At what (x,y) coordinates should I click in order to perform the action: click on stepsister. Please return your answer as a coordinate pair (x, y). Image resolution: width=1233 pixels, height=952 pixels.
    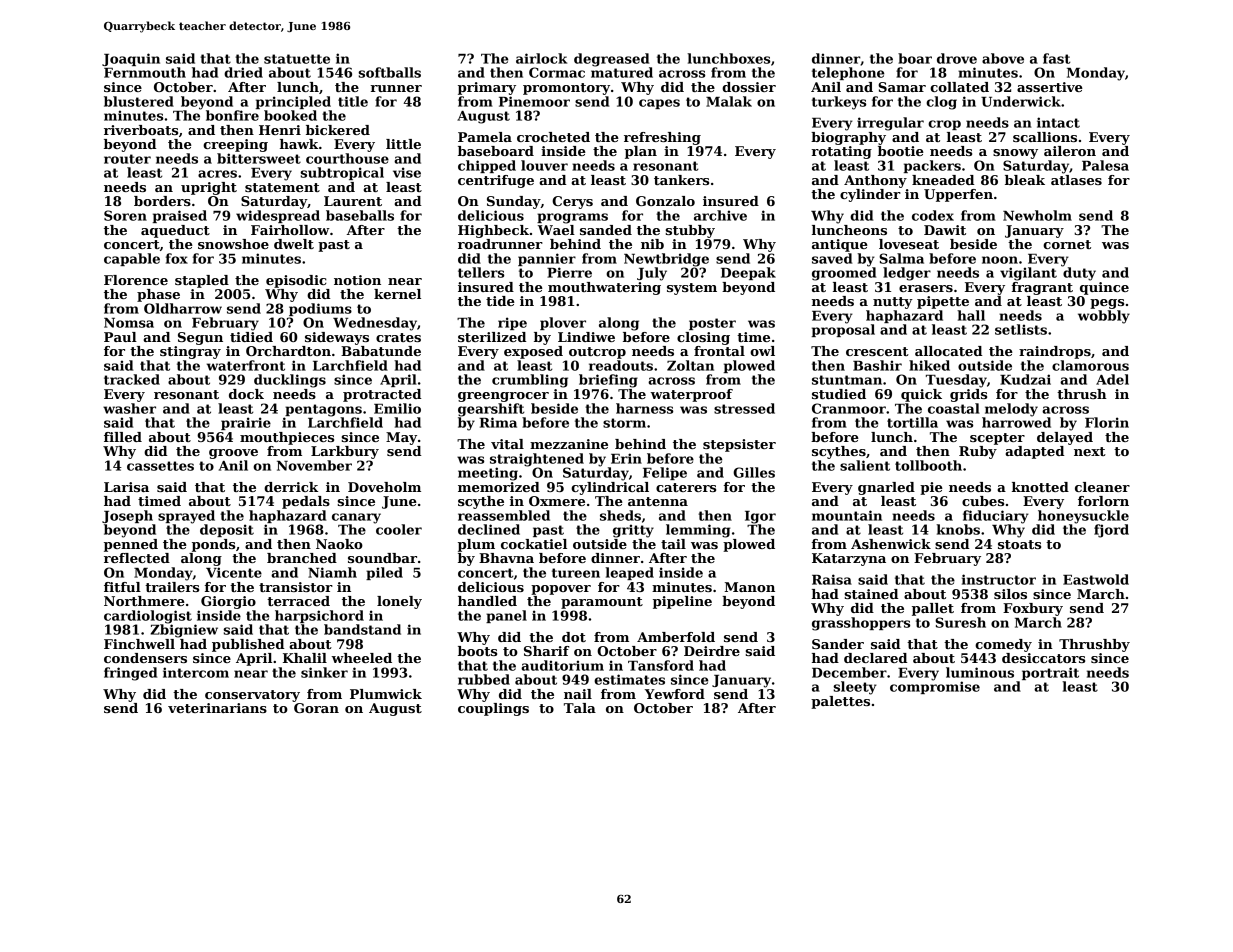
    Looking at the image, I should click on (739, 445).
